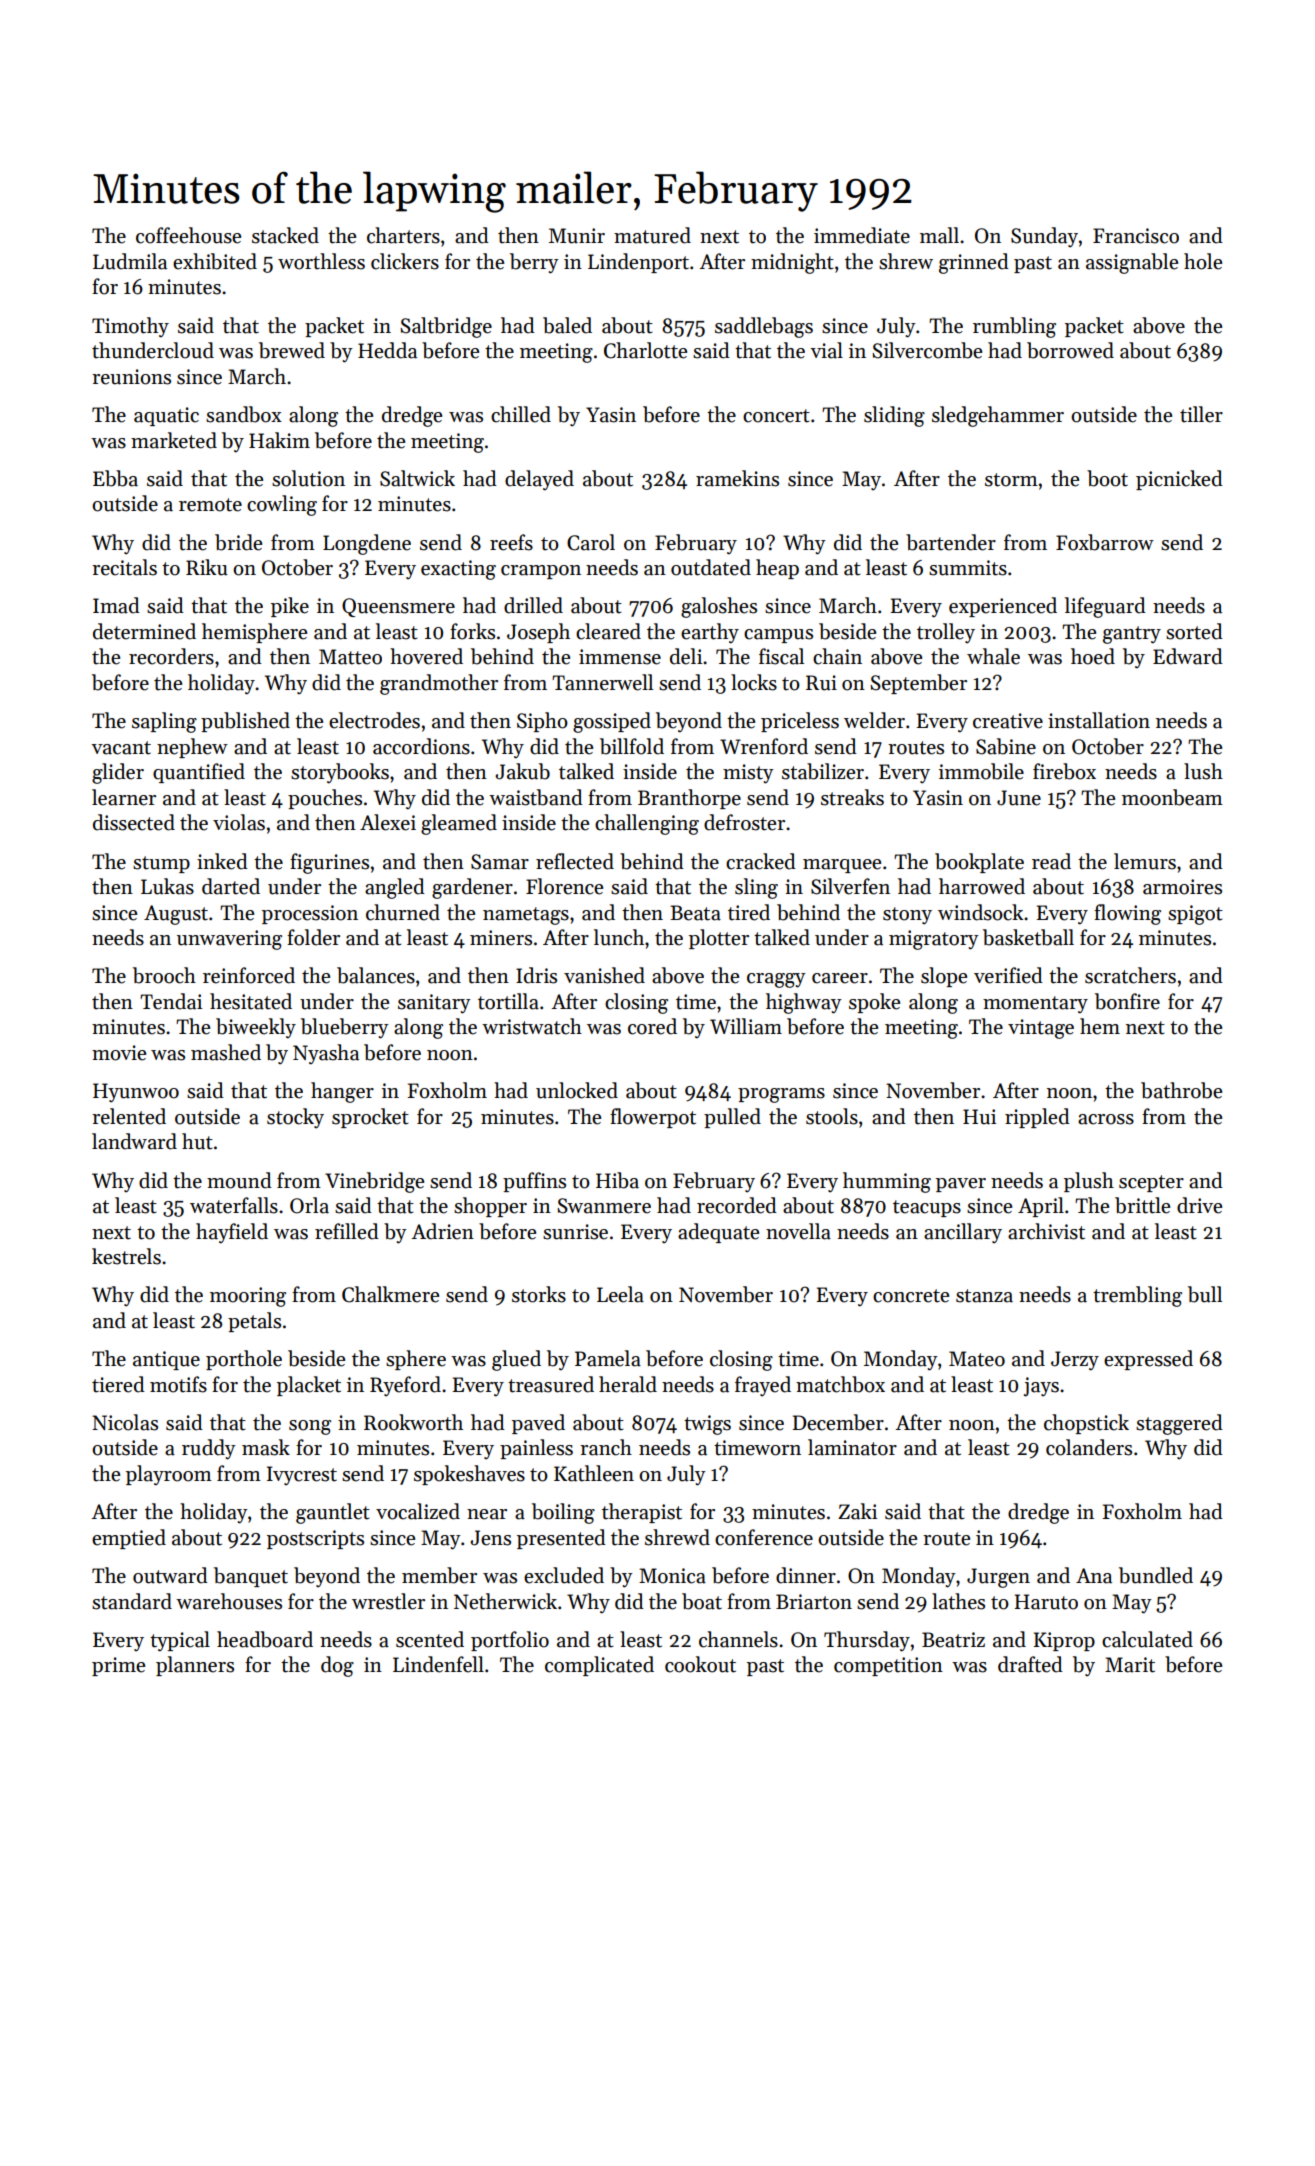 This screenshot has height=2166, width=1315. I want to click on dinner, so click(806, 1575).
